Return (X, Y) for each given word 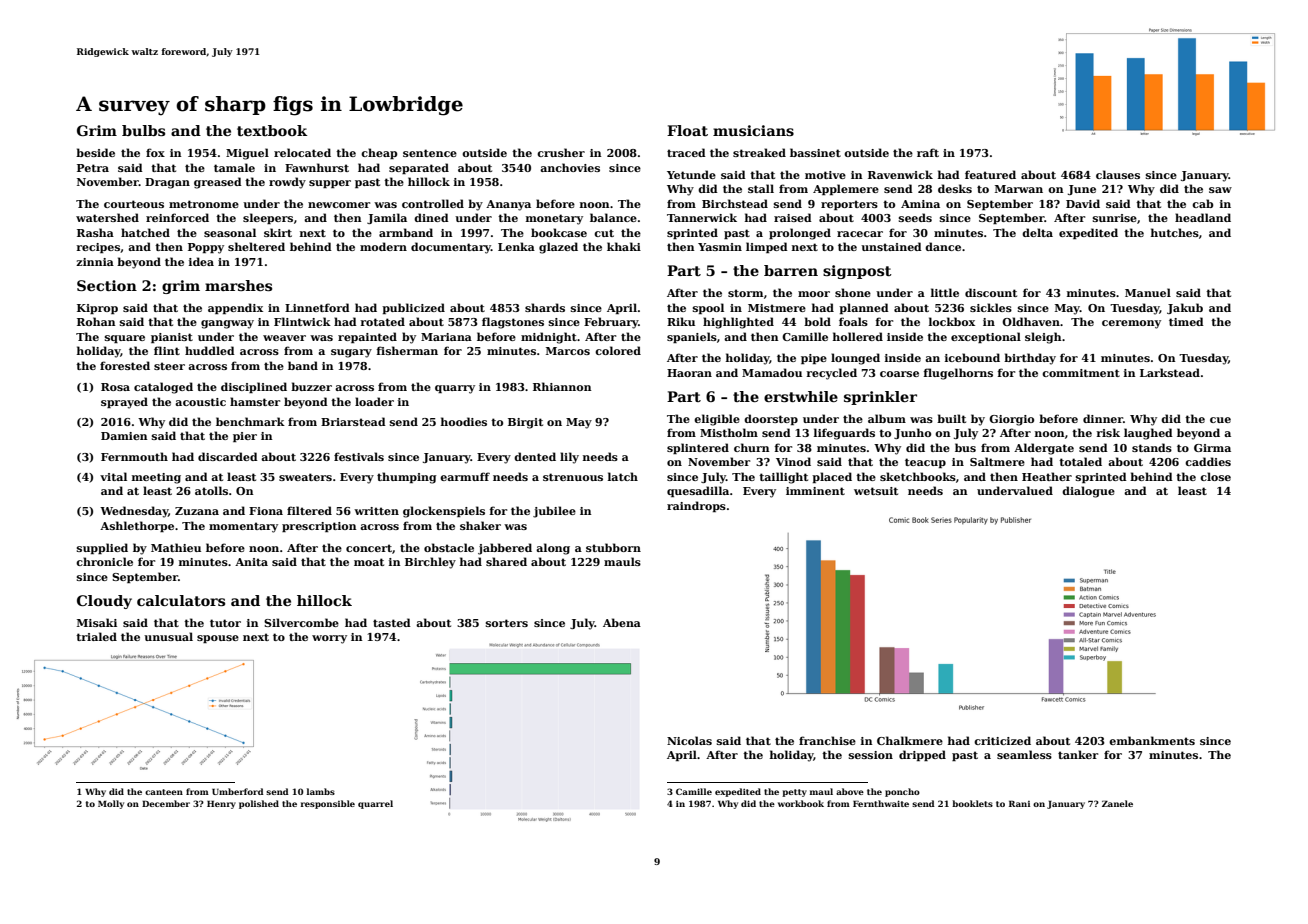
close (1215, 476)
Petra (93, 168)
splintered (698, 448)
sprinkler (880, 398)
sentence (430, 153)
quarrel (375, 804)
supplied (102, 548)
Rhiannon (562, 386)
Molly (111, 804)
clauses (1118, 174)
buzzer (311, 386)
